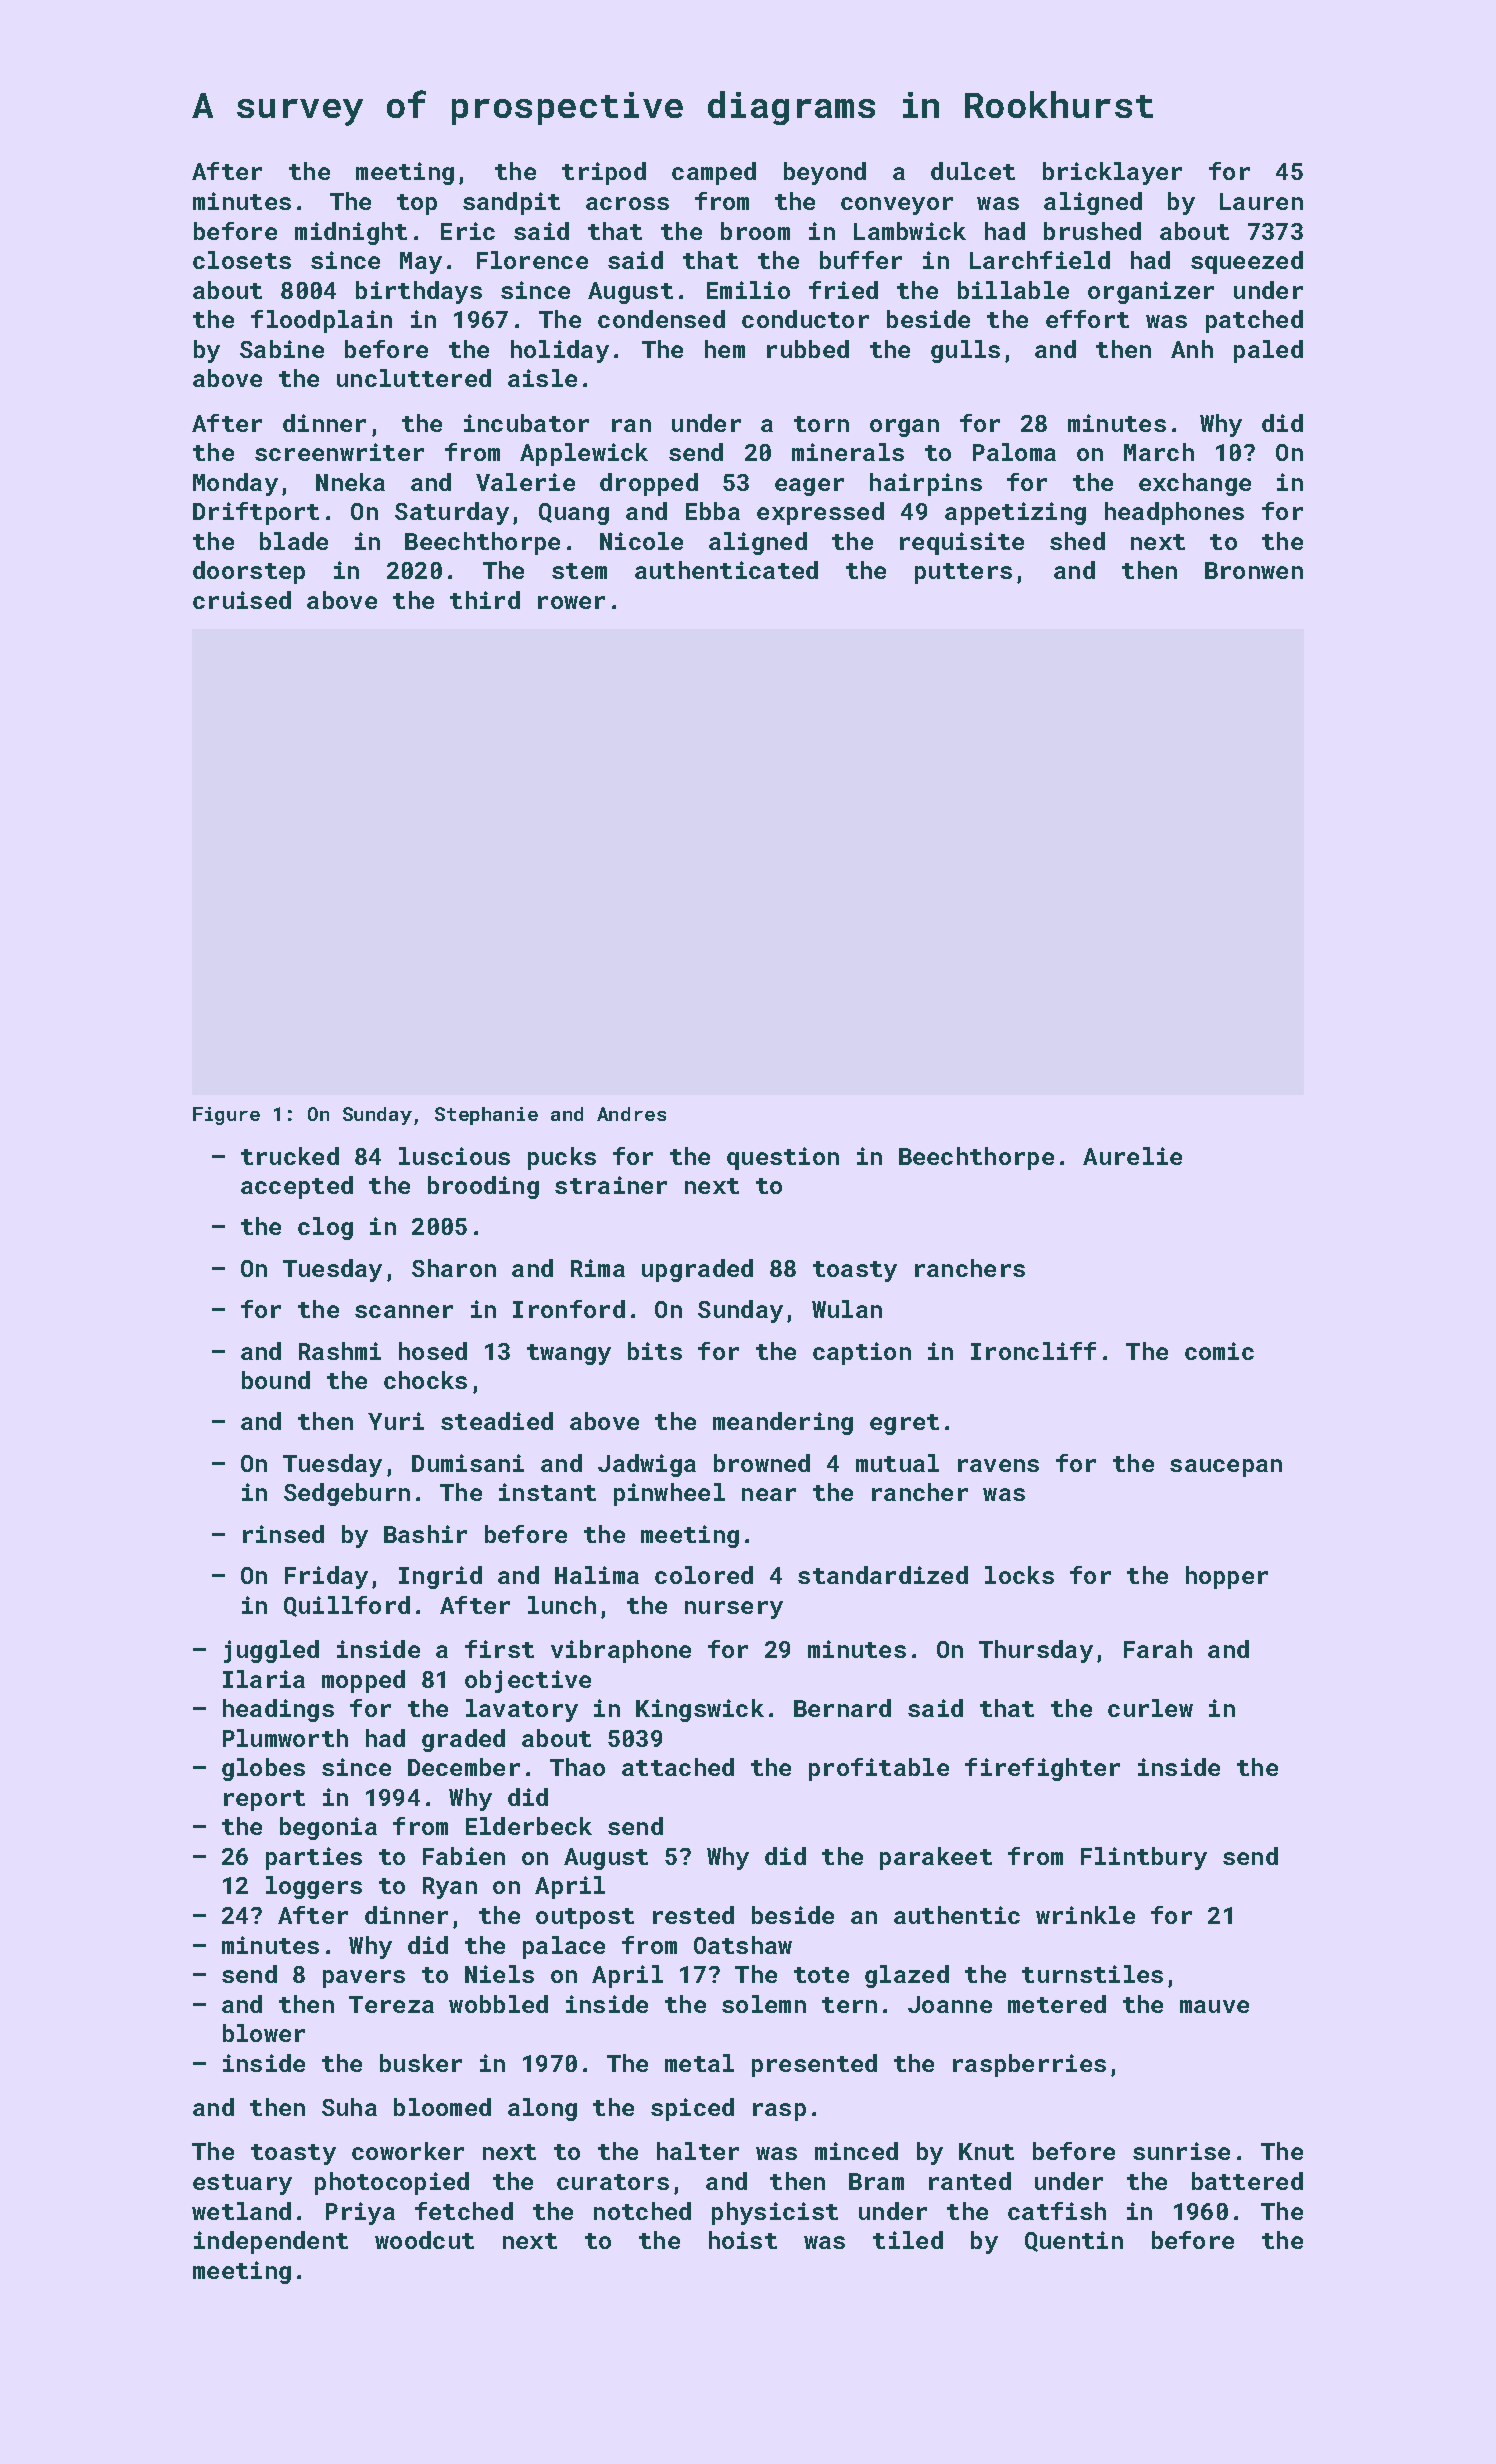  I want to click on comic, so click(1219, 1351).
